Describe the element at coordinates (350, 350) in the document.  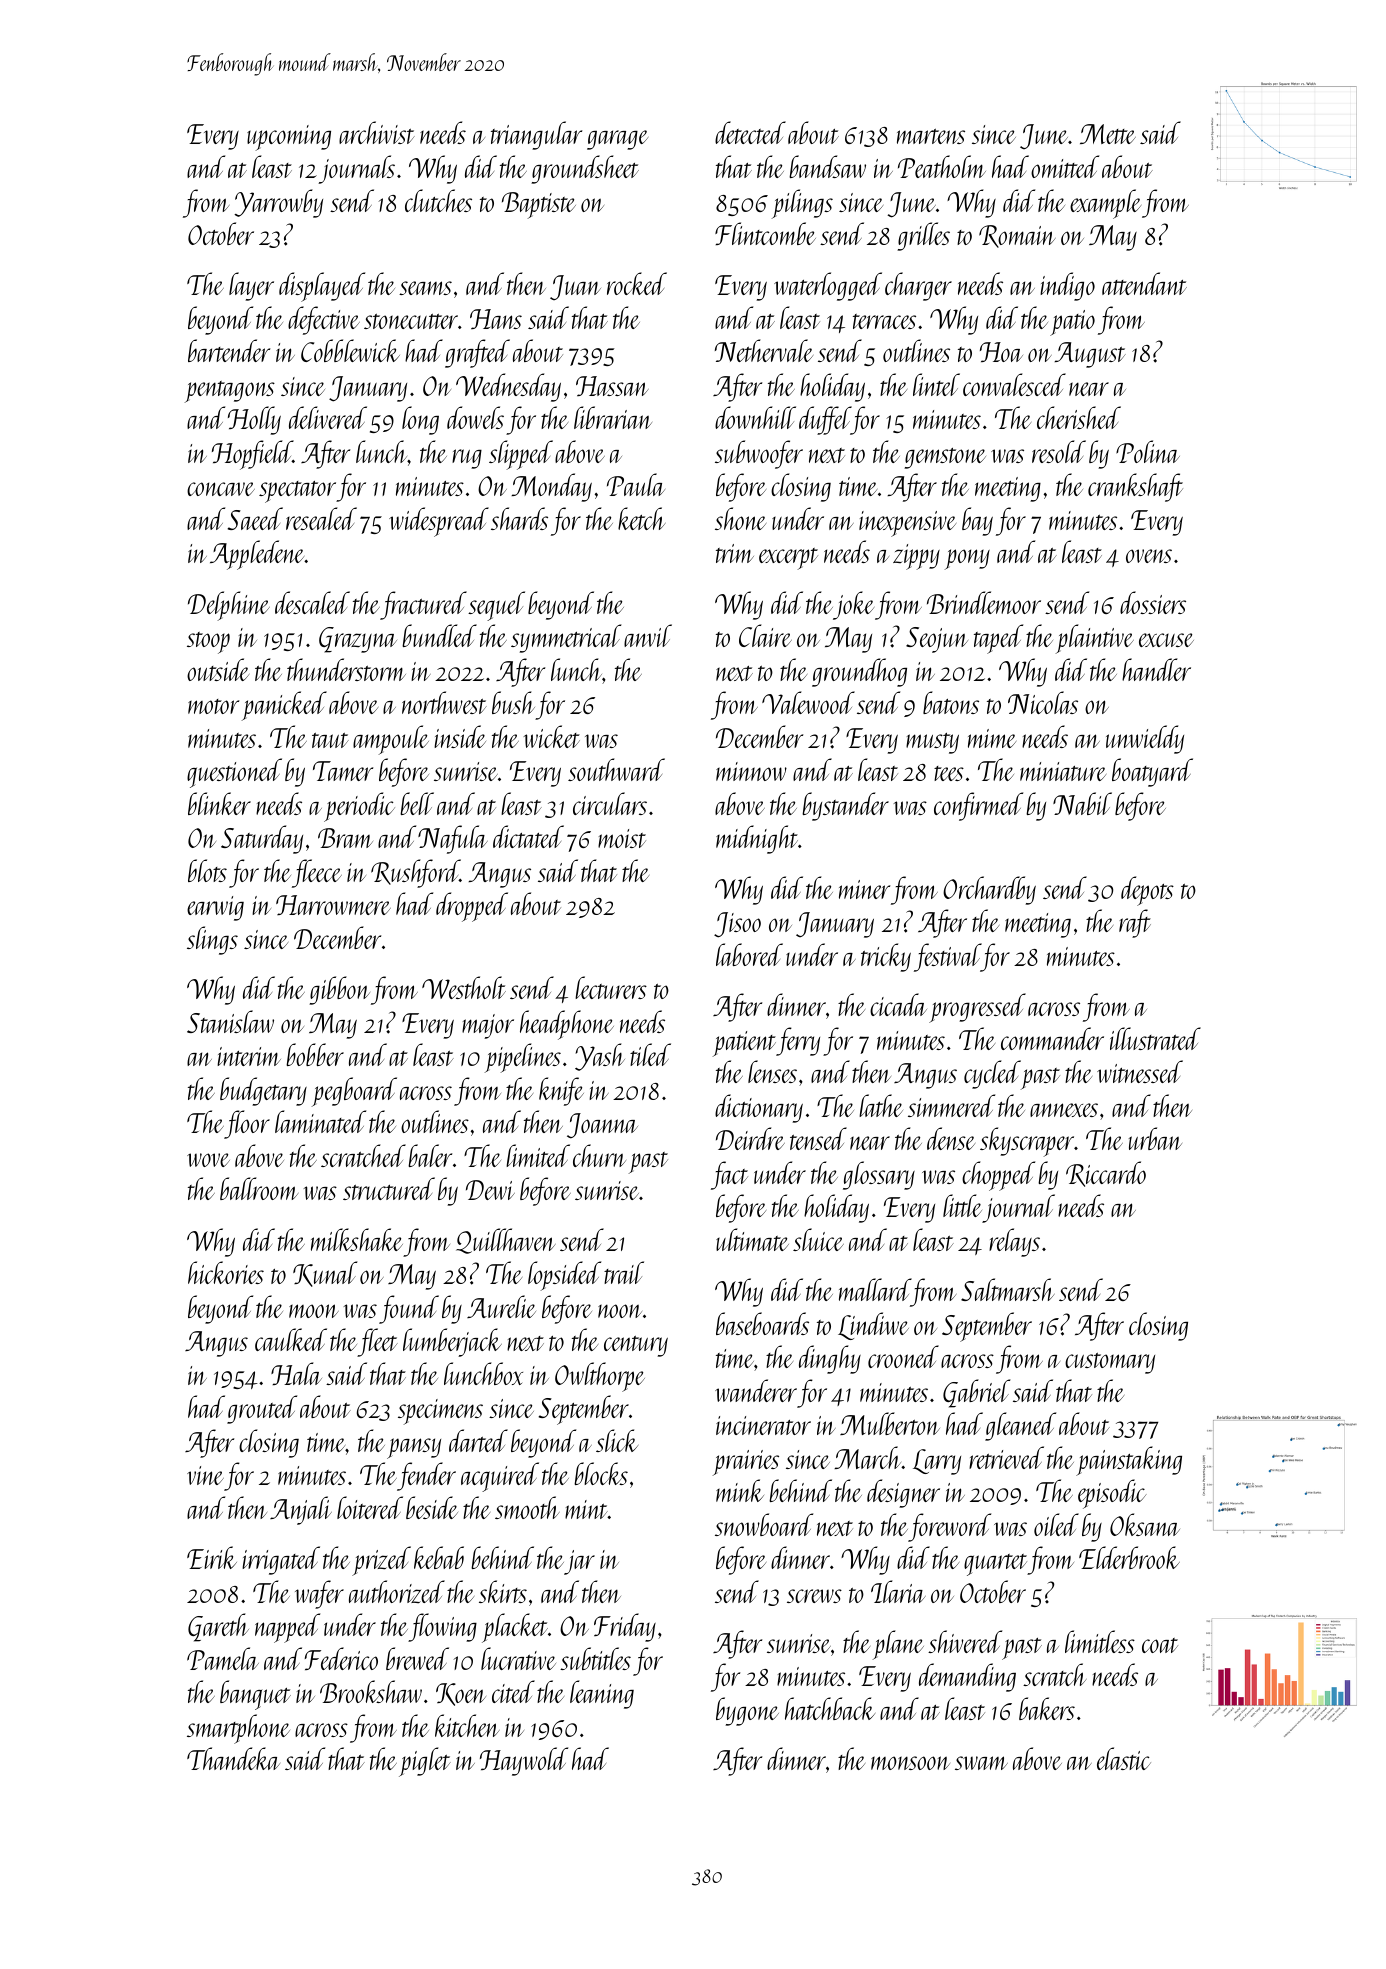
I see `Cobblewick` at that location.
